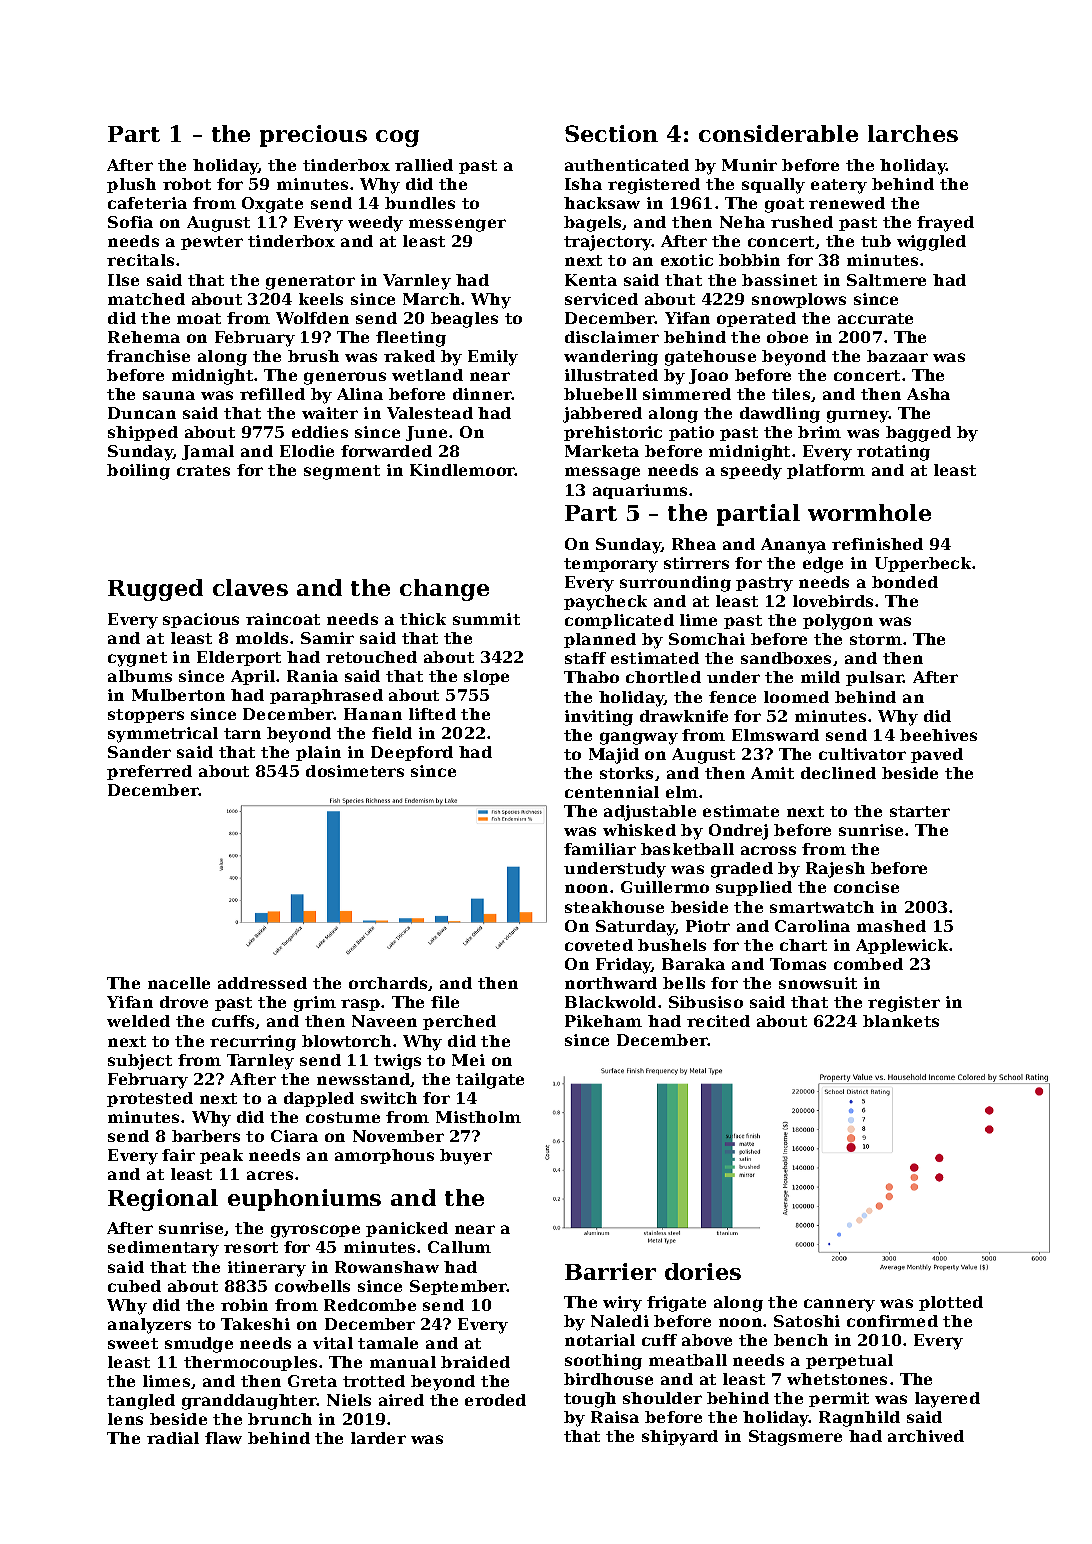 This screenshot has height=1544, width=1092. What do you see at coordinates (599, 945) in the screenshot?
I see `coveted` at bounding box center [599, 945].
